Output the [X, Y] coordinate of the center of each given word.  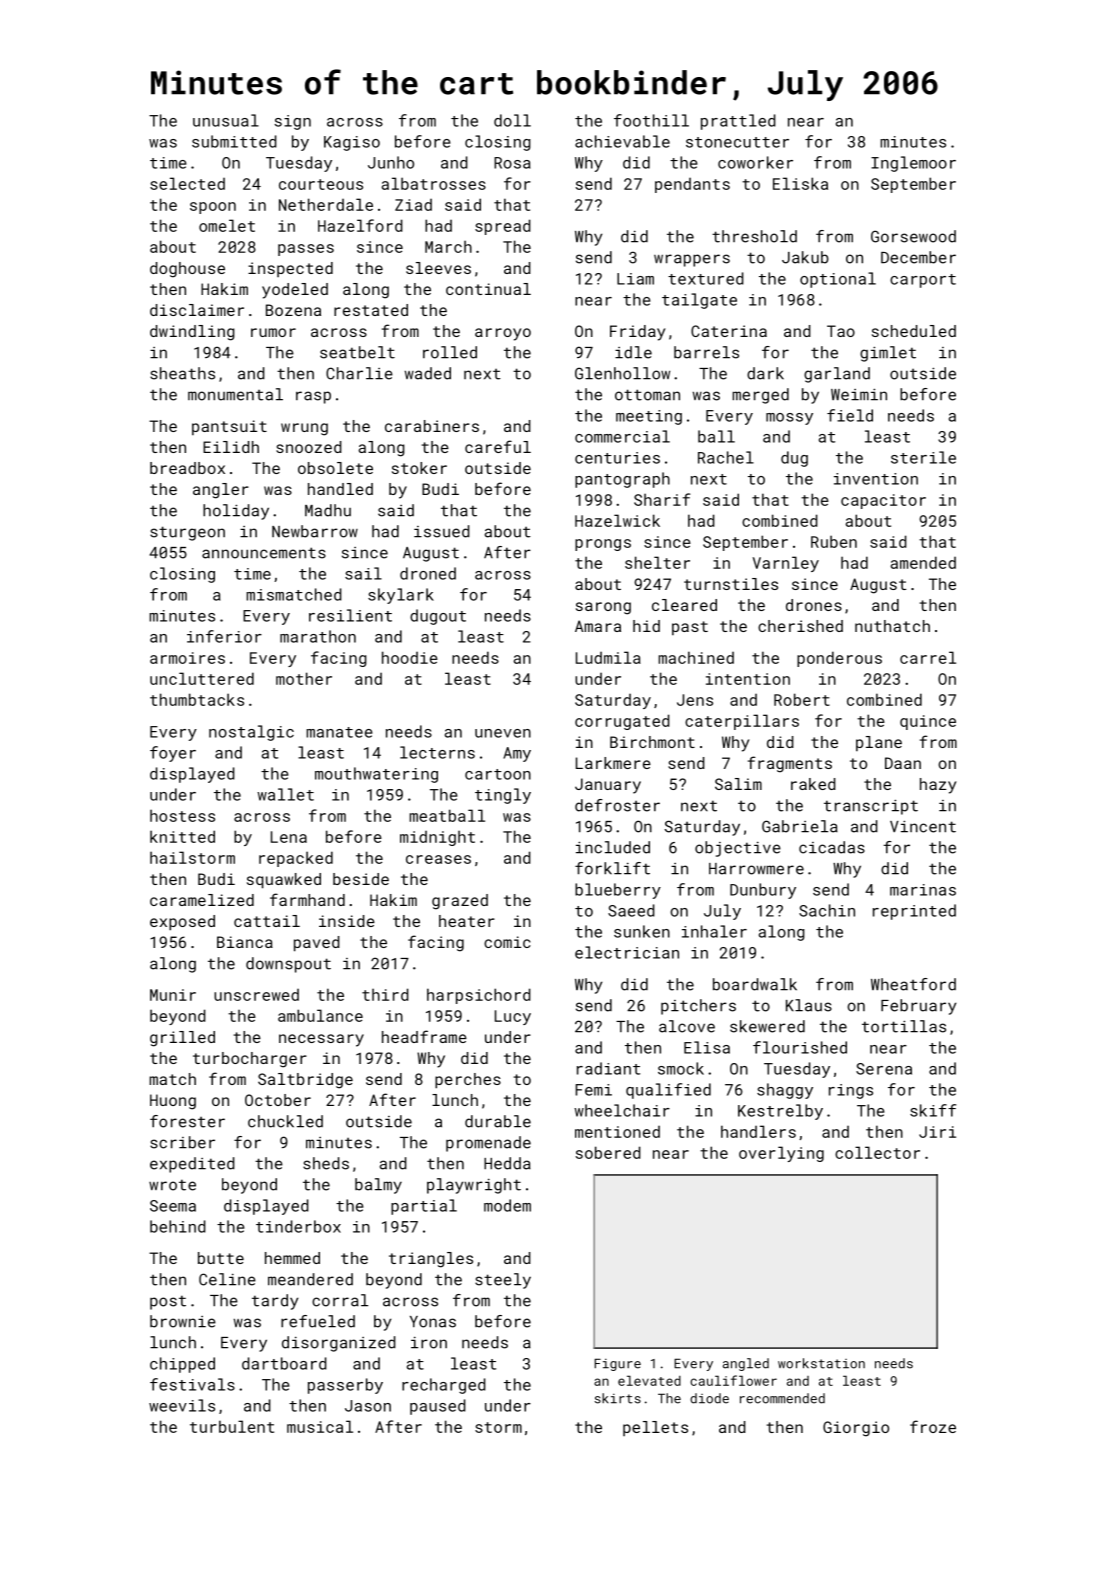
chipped [182, 1365]
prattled [738, 122]
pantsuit [229, 427]
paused [438, 1407]
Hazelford [360, 225]
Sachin [827, 910]
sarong [603, 608]
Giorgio [856, 1429]
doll [512, 120]
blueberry [618, 891]
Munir [173, 995]
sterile [923, 457]
